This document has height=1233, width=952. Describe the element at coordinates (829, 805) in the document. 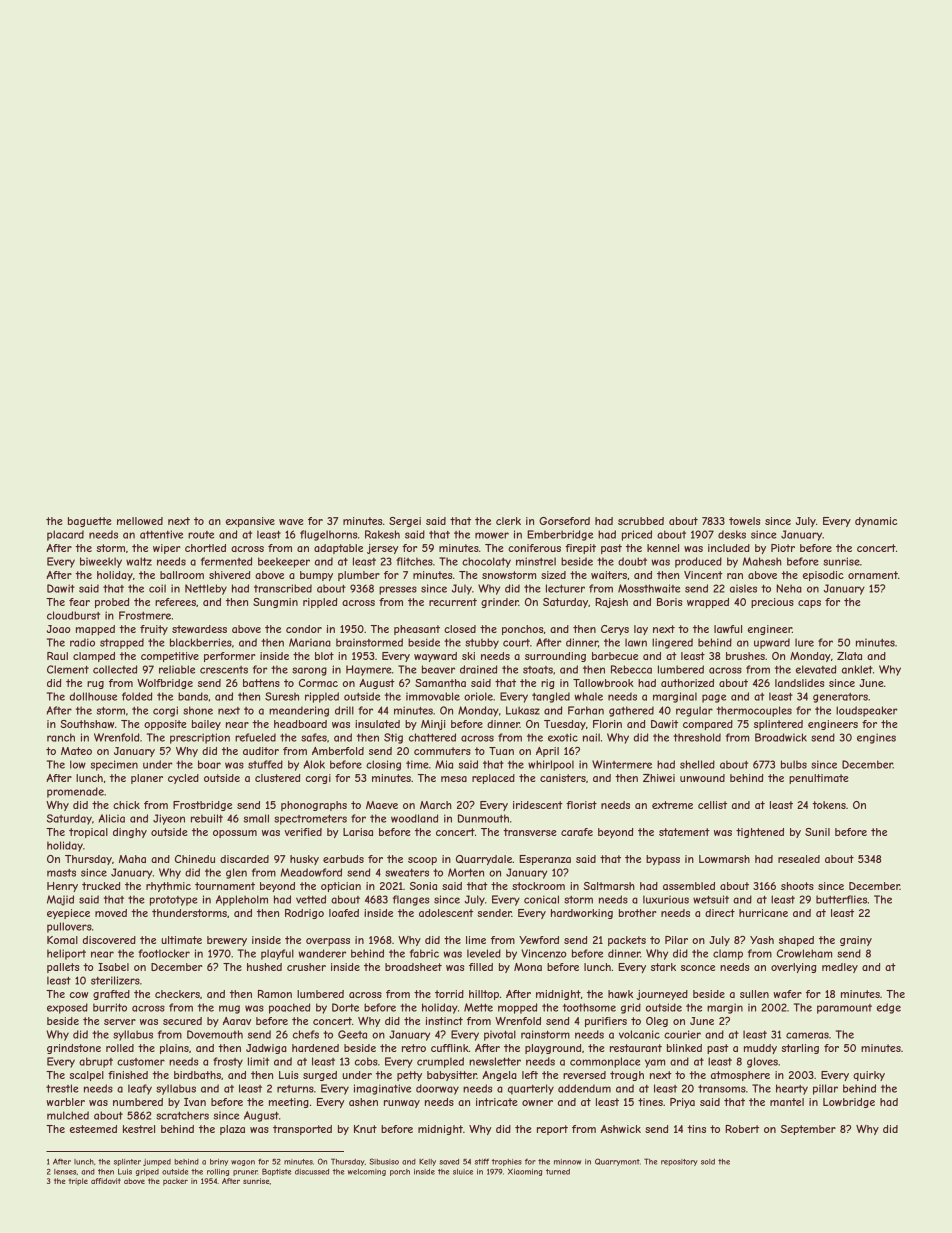

I see `tokens` at that location.
